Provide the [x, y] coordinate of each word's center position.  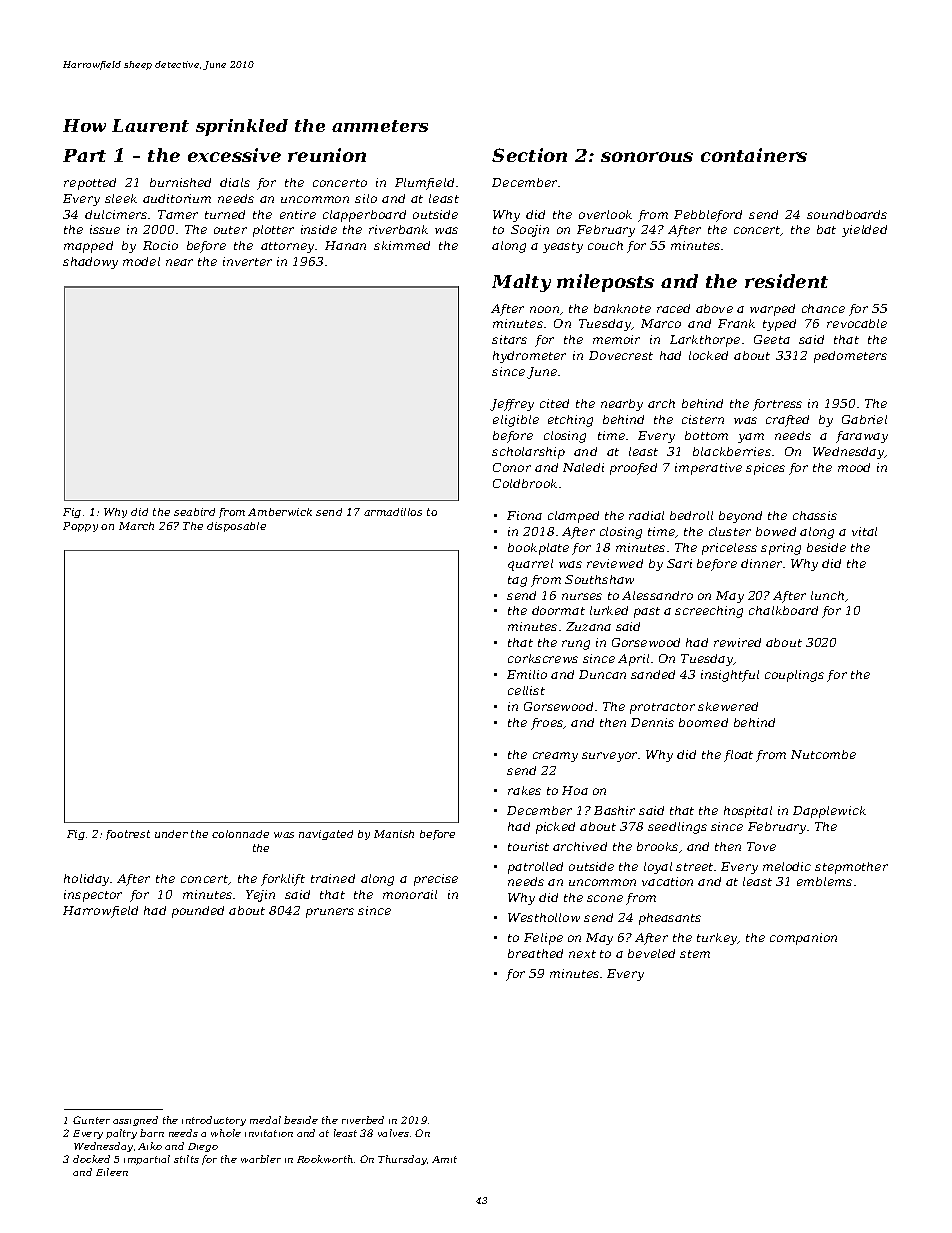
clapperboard [364, 216]
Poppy [80, 527]
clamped [573, 517]
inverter [247, 261]
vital [864, 531]
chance [823, 308]
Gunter [91, 1120]
